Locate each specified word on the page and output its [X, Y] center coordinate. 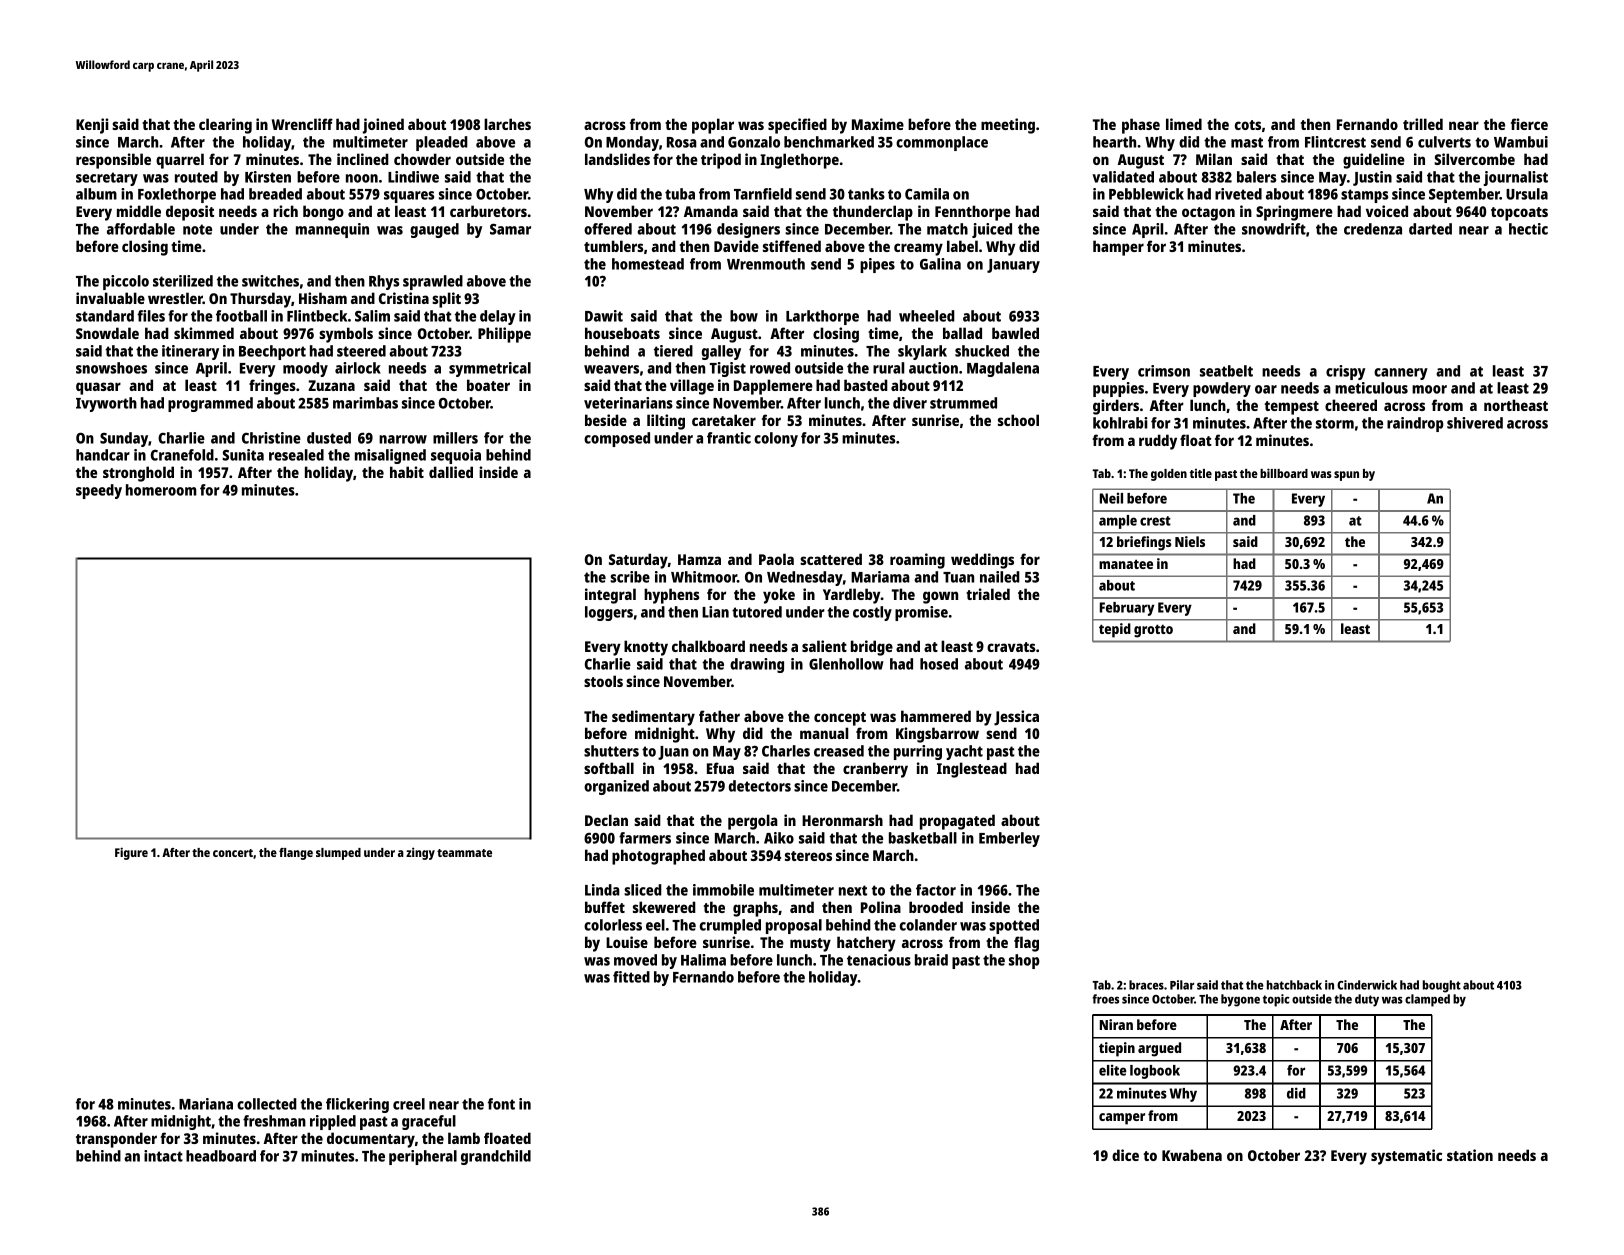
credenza [1373, 229]
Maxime [878, 124]
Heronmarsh [842, 820]
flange [296, 854]
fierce [1529, 124]
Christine [271, 438]
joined [383, 126]
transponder [116, 1140]
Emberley [1009, 839]
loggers [609, 613]
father [719, 716]
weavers [611, 369]
